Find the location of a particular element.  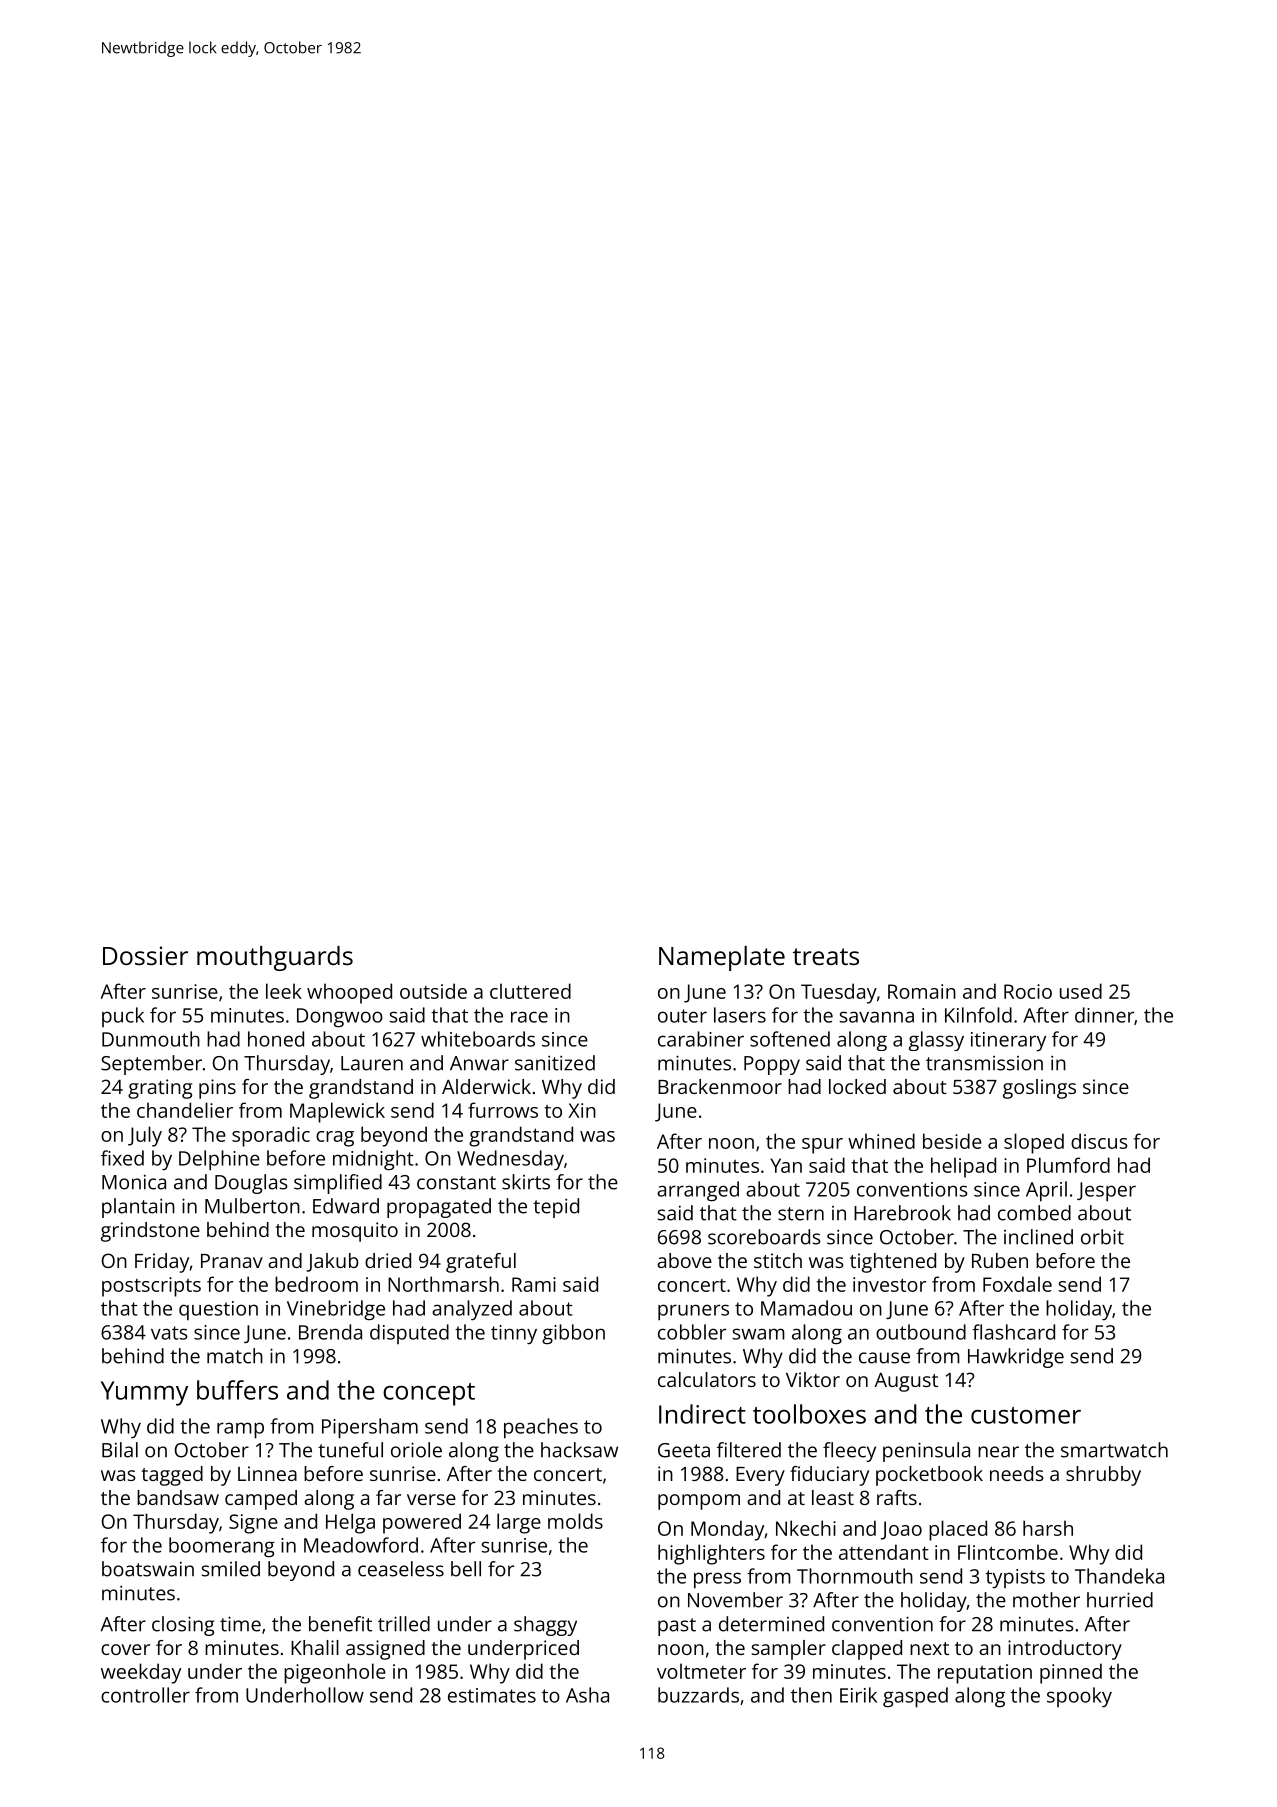

spooky is located at coordinates (1079, 1697).
